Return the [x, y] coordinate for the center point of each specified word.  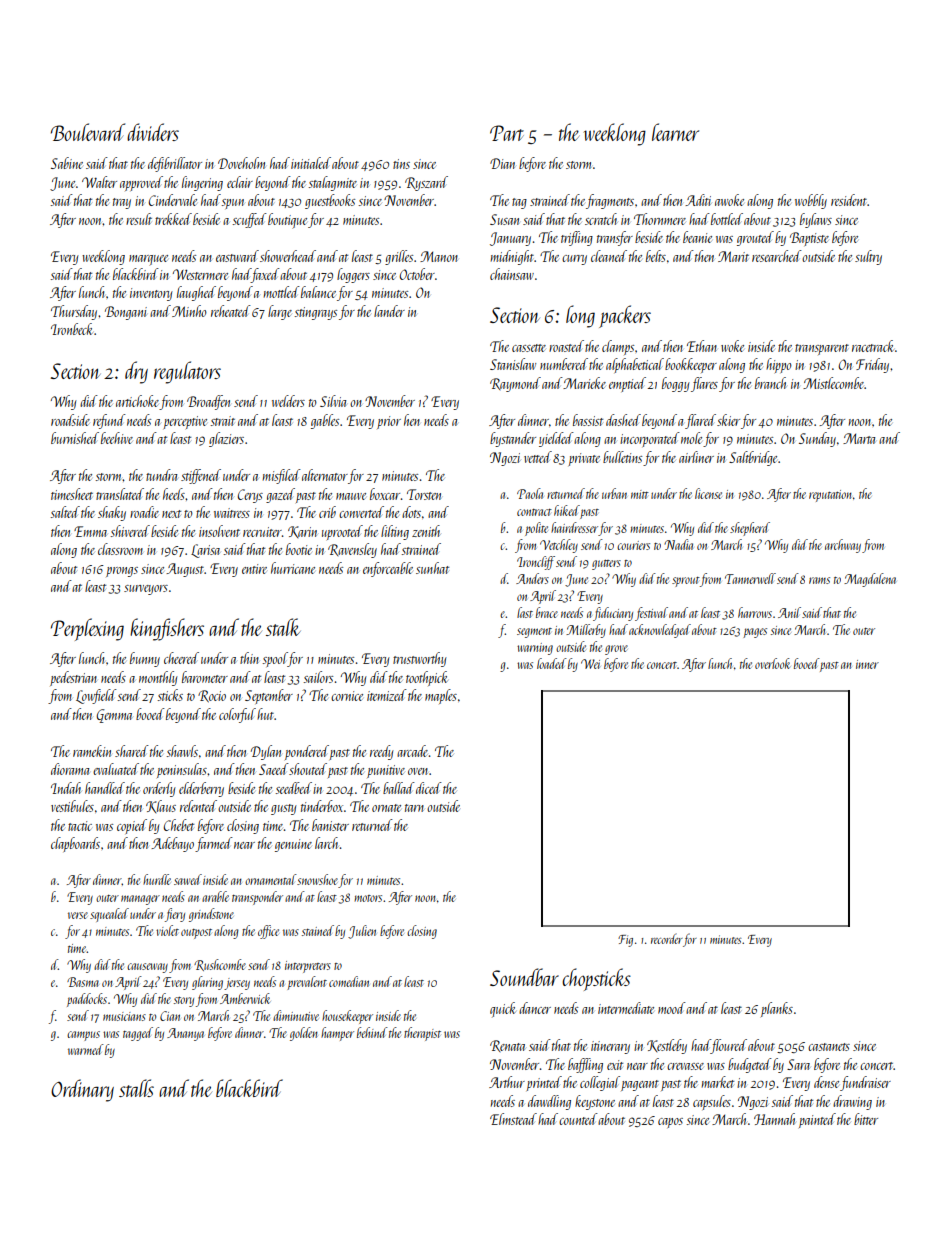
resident [849, 200]
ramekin [92, 751]
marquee [148, 260]
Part [507, 133]
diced [429, 788]
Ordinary [82, 1090]
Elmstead [513, 1119]
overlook [772, 663]
